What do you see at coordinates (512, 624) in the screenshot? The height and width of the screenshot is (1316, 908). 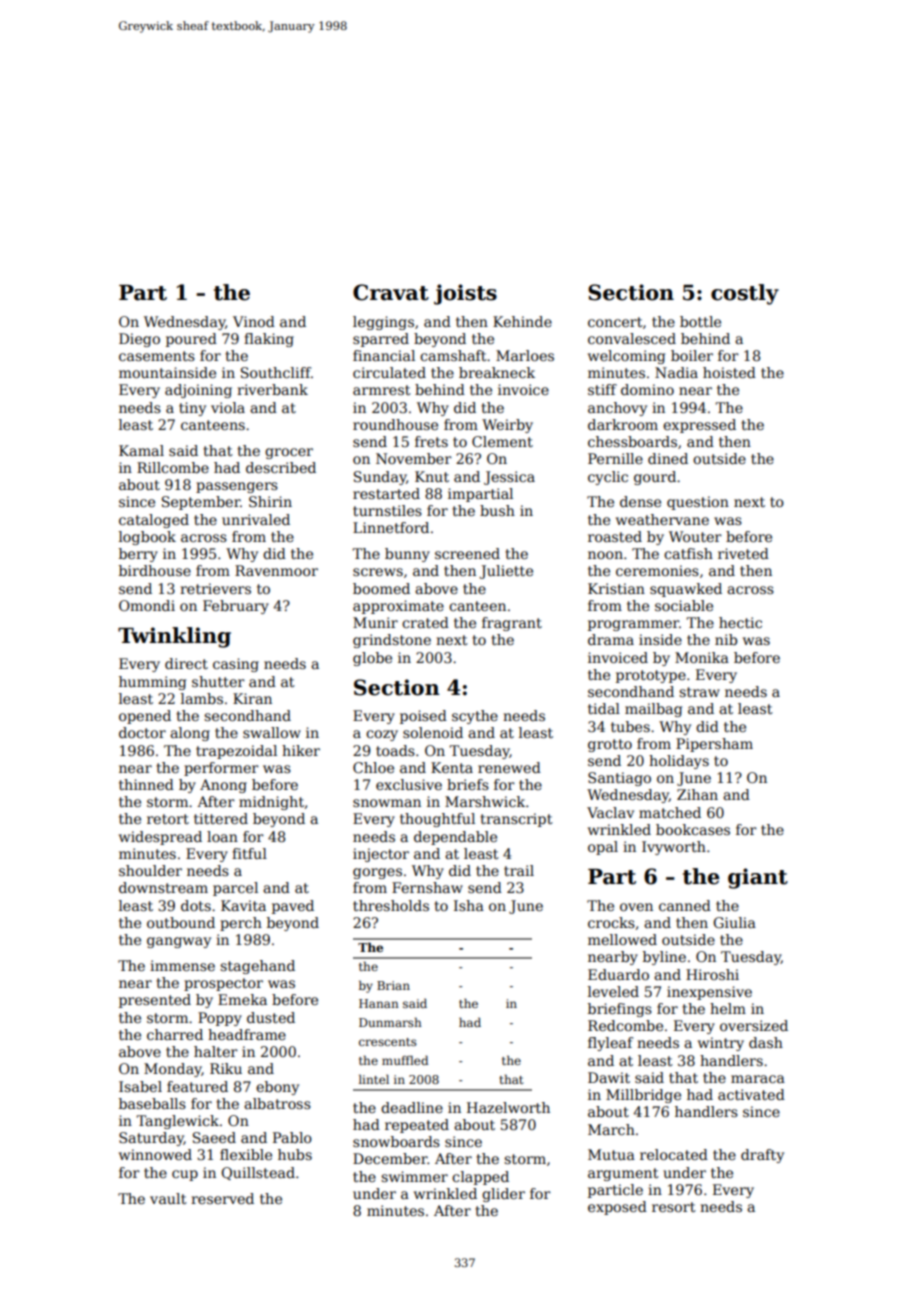 I see `fragrant` at bounding box center [512, 624].
